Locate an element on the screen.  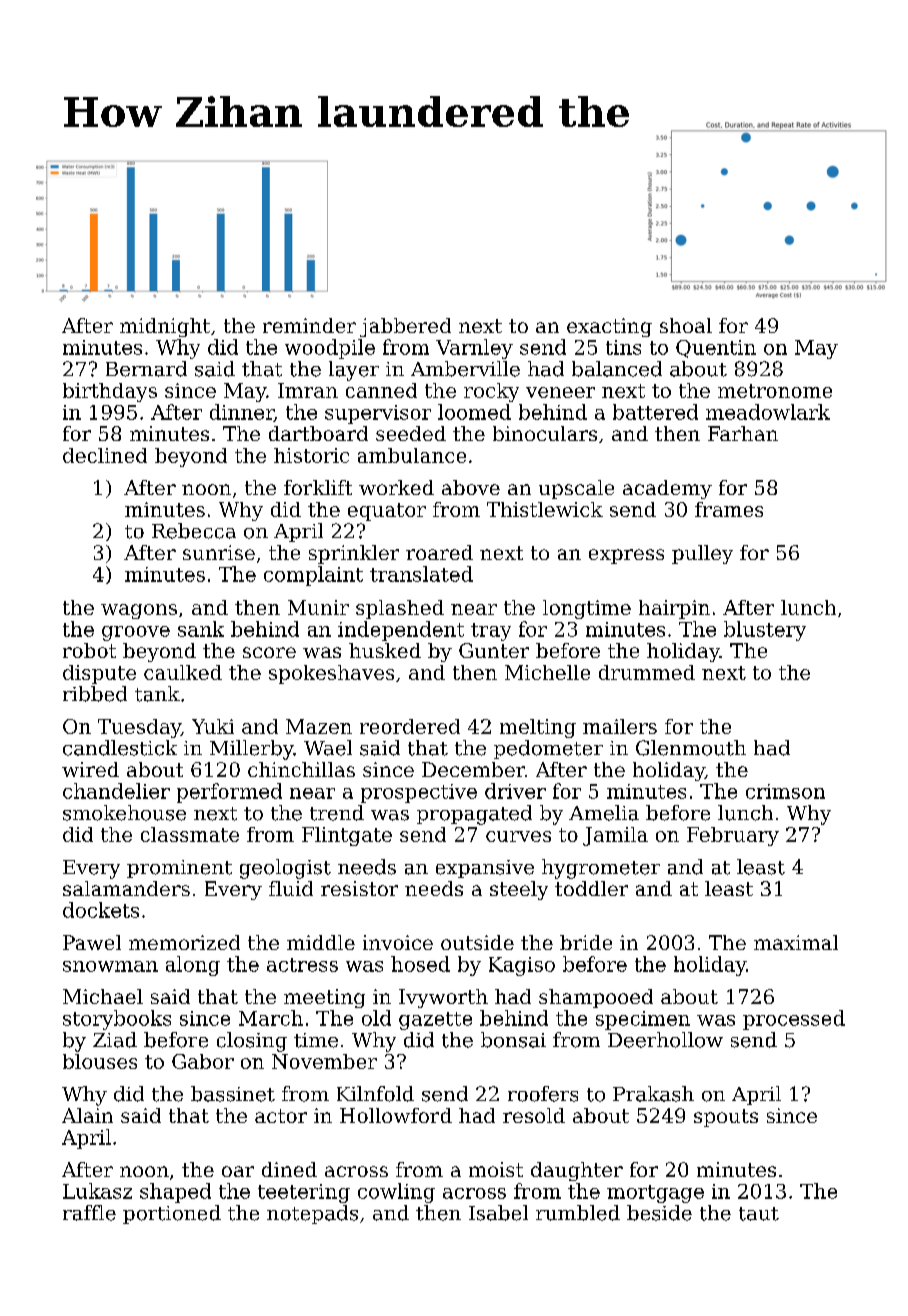
declined is located at coordinates (105, 455).
